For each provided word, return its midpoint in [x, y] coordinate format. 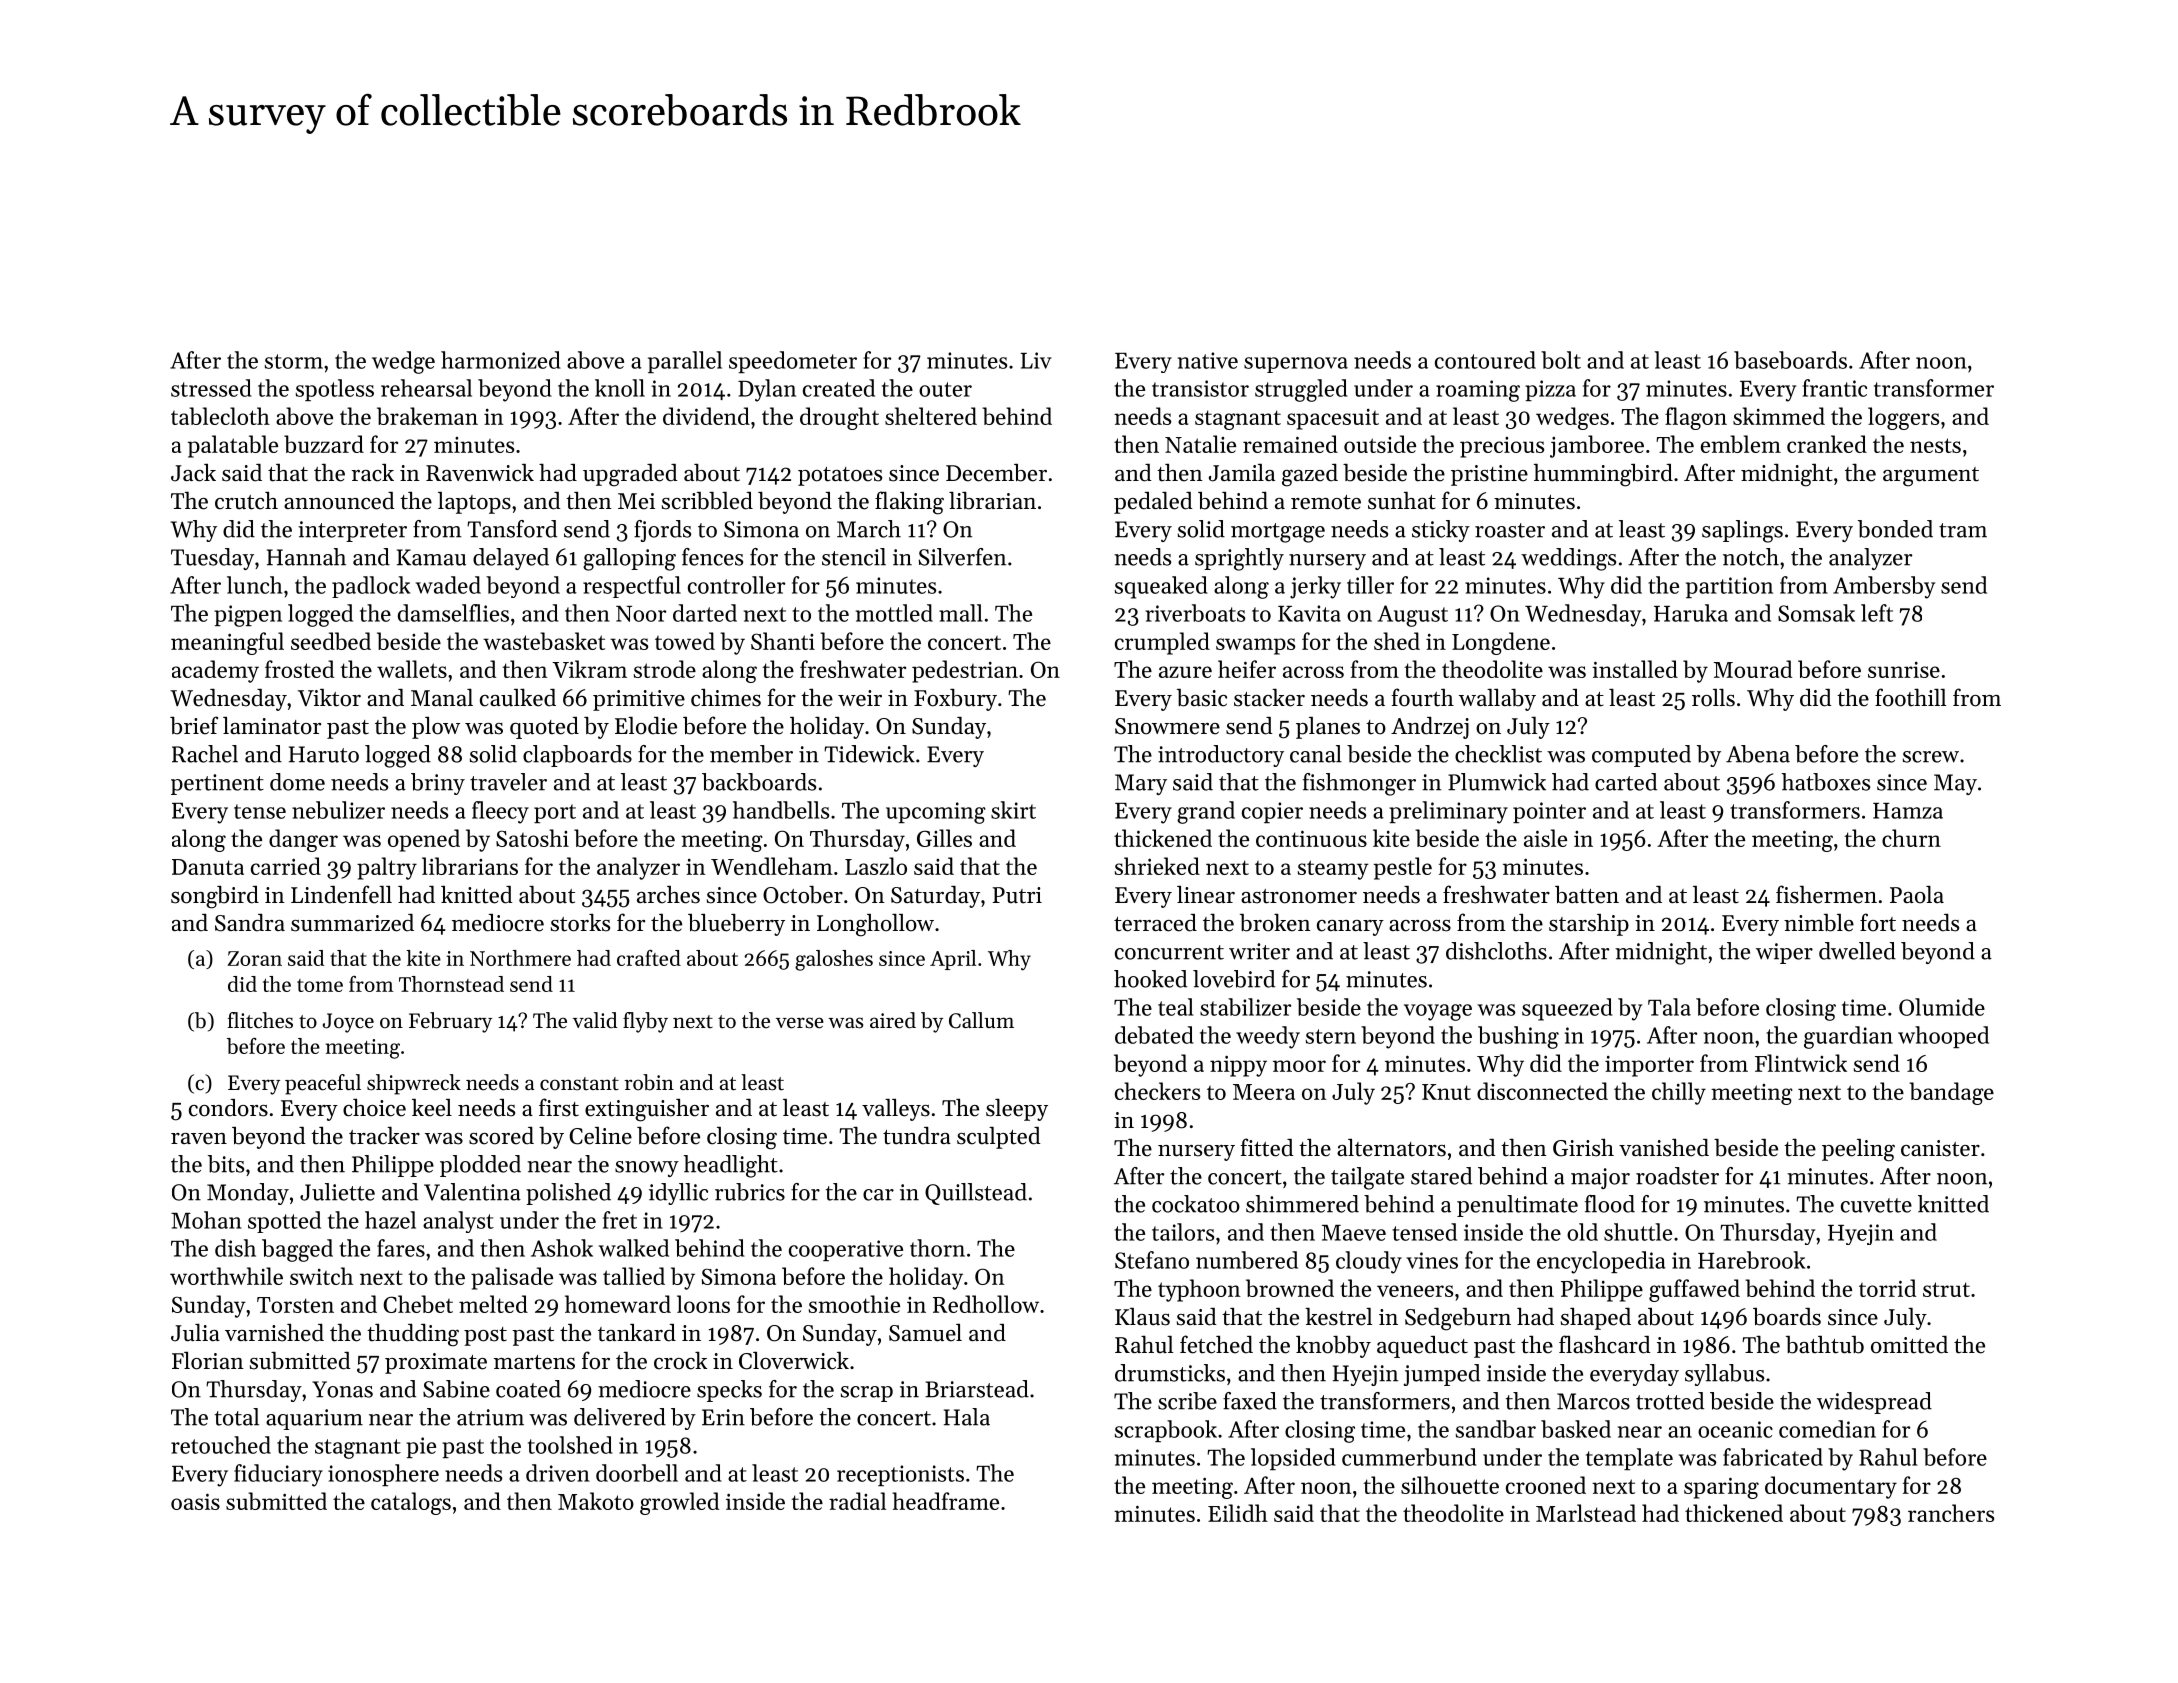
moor [1299, 1066]
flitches [260, 1020]
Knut [1446, 1092]
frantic [1834, 388]
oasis [195, 1501]
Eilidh [1238, 1513]
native [1208, 360]
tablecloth [220, 416]
